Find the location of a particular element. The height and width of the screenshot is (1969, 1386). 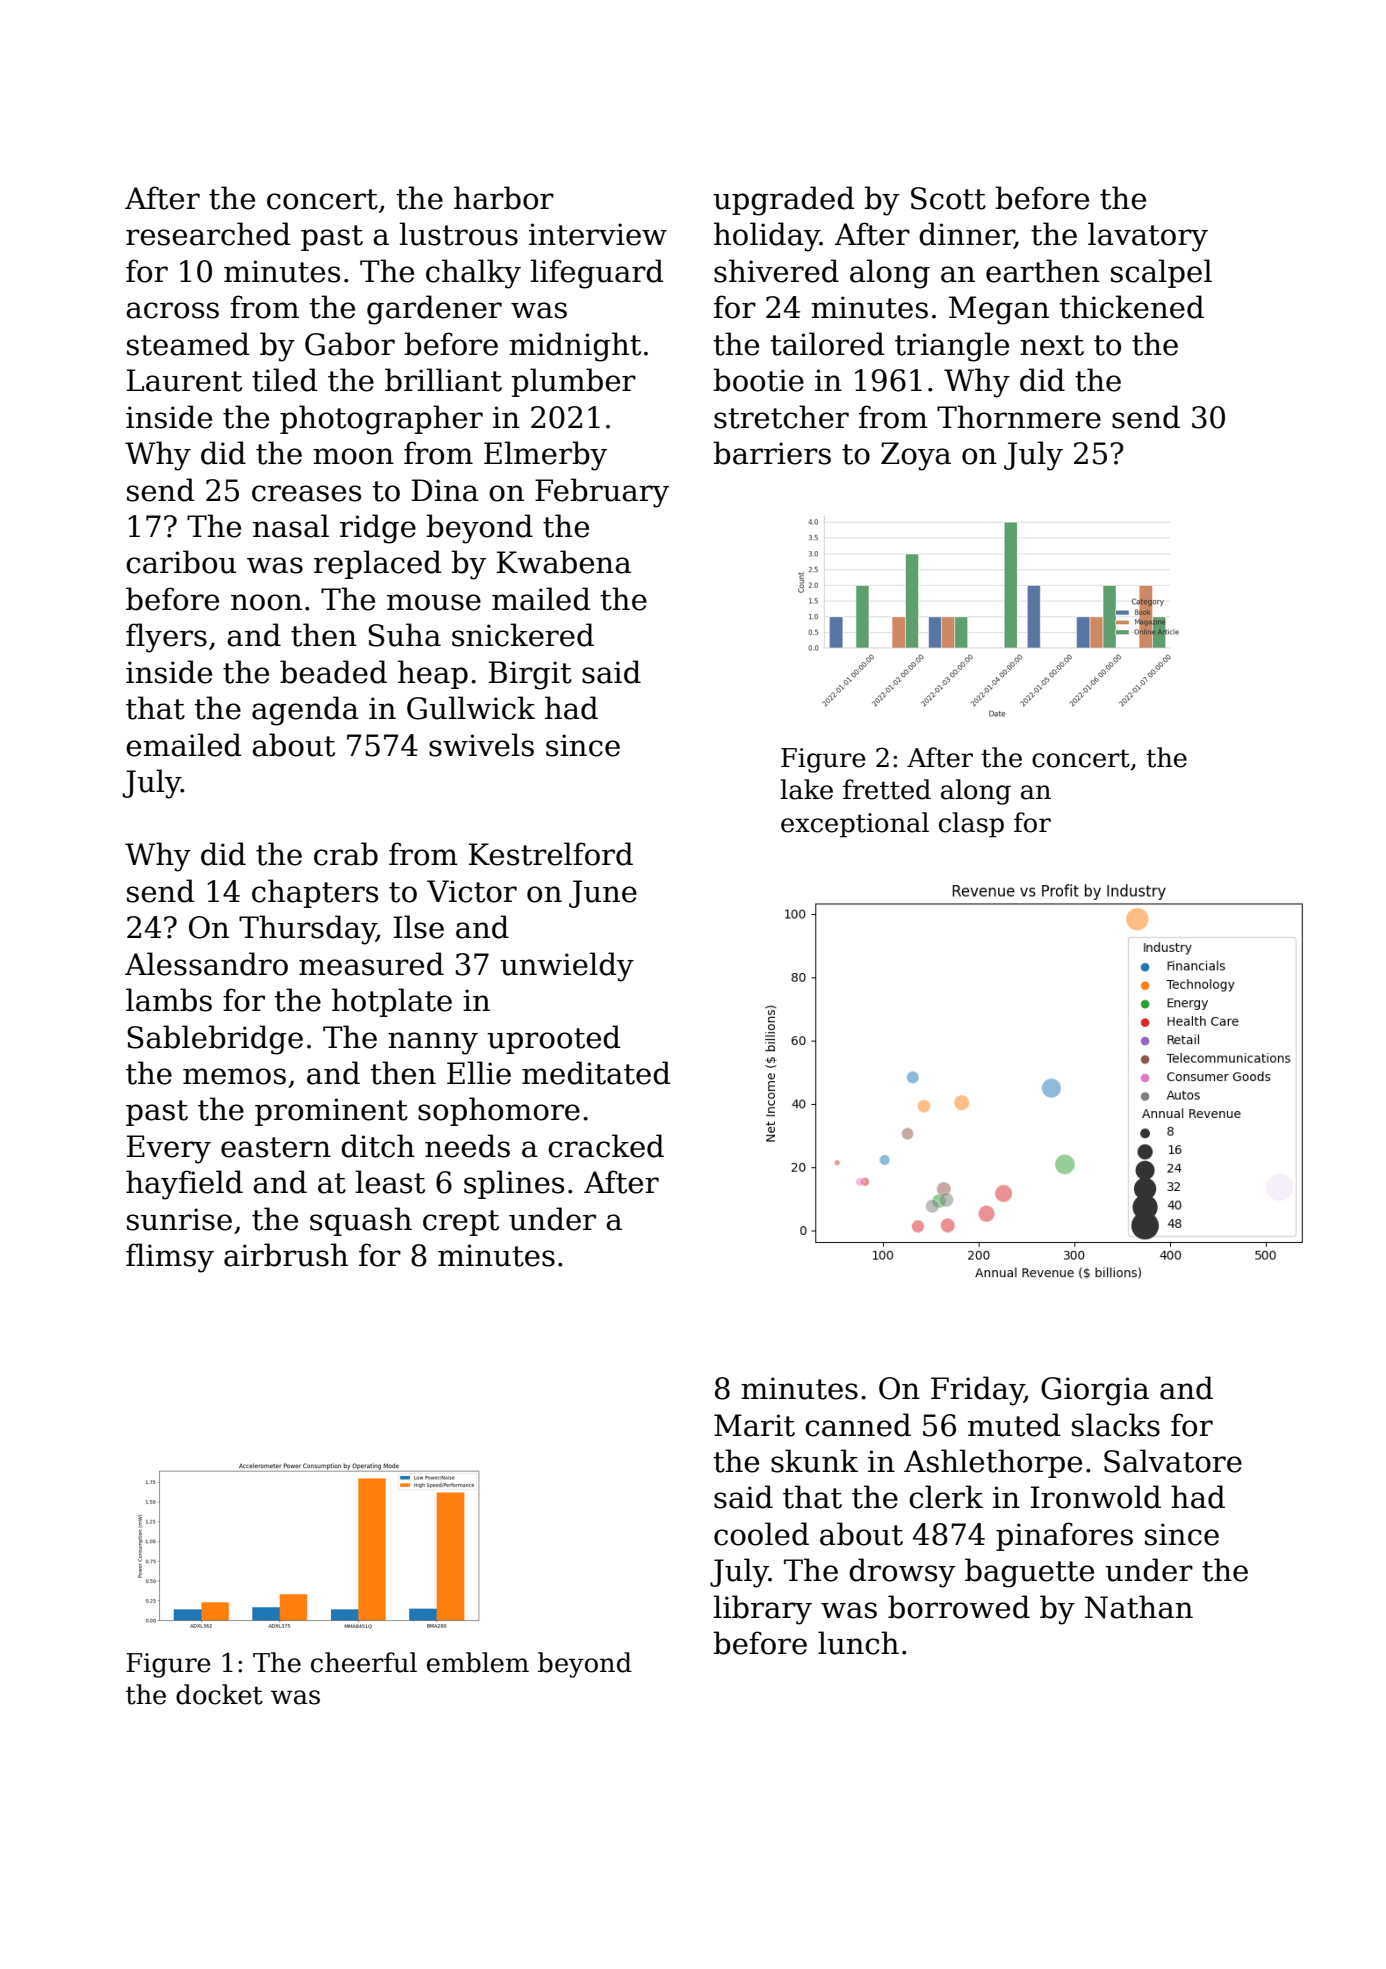

Gabor is located at coordinates (350, 344).
